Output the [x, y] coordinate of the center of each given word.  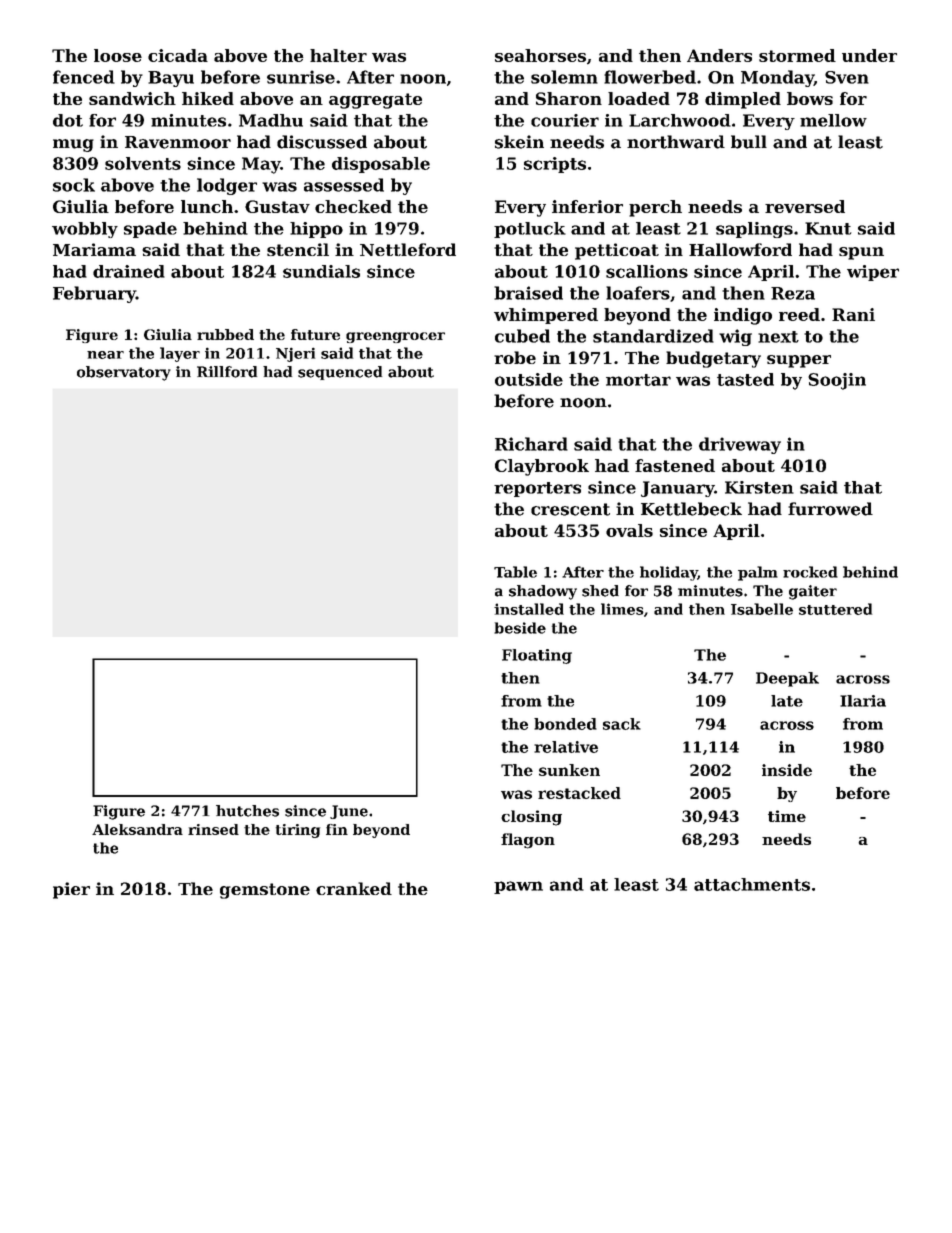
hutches [247, 811]
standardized [653, 336]
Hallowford [740, 249]
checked [353, 206]
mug [73, 145]
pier [71, 890]
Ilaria [863, 701]
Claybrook [542, 467]
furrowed [830, 509]
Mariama [94, 249]
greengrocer [395, 337]
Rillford [227, 372]
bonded [565, 724]
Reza [793, 293]
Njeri [295, 354]
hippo [316, 230]
